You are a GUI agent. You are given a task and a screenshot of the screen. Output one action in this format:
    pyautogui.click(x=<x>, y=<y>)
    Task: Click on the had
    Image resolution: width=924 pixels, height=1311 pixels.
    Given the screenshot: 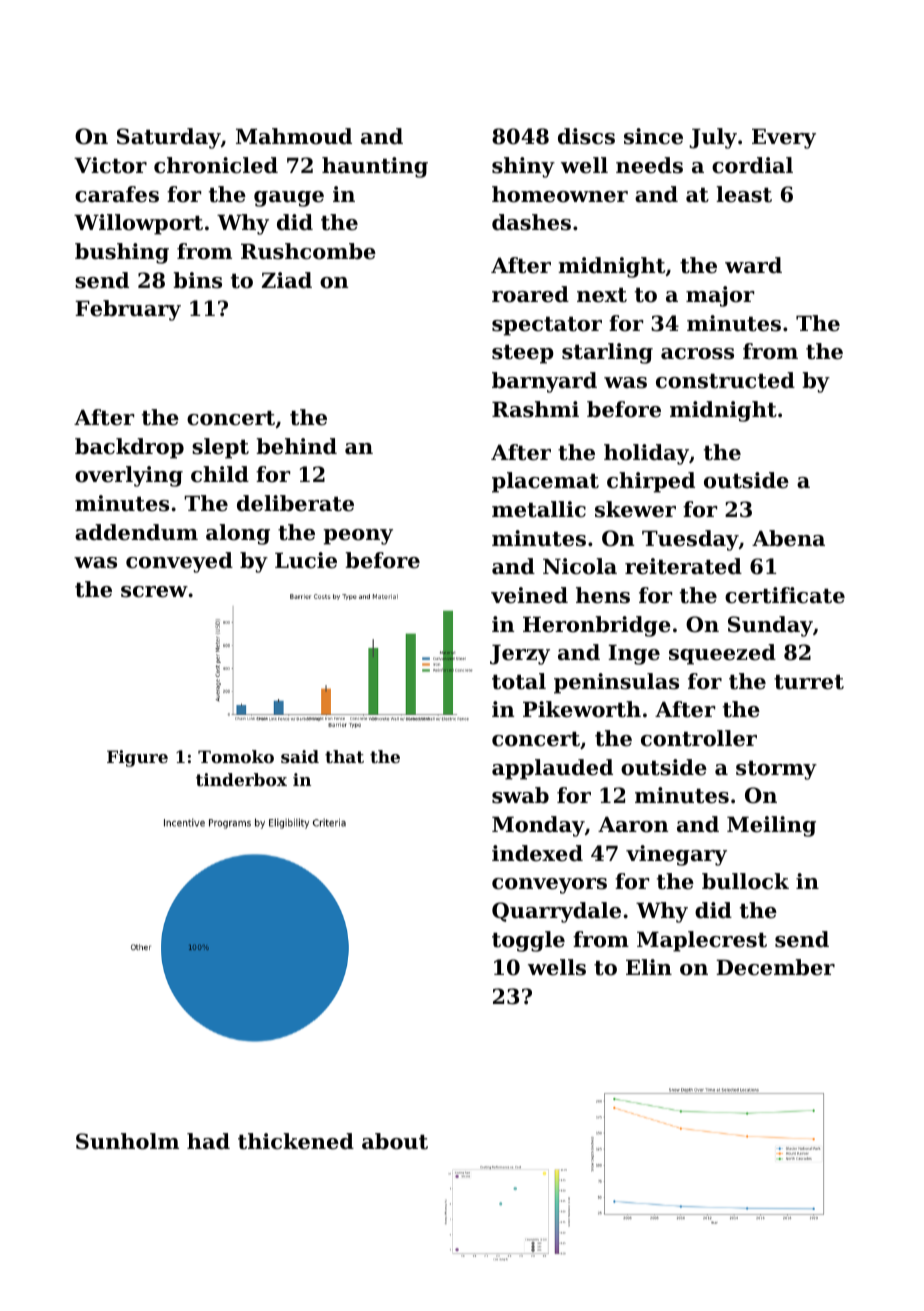 What is the action you would take?
    pyautogui.click(x=208, y=1141)
